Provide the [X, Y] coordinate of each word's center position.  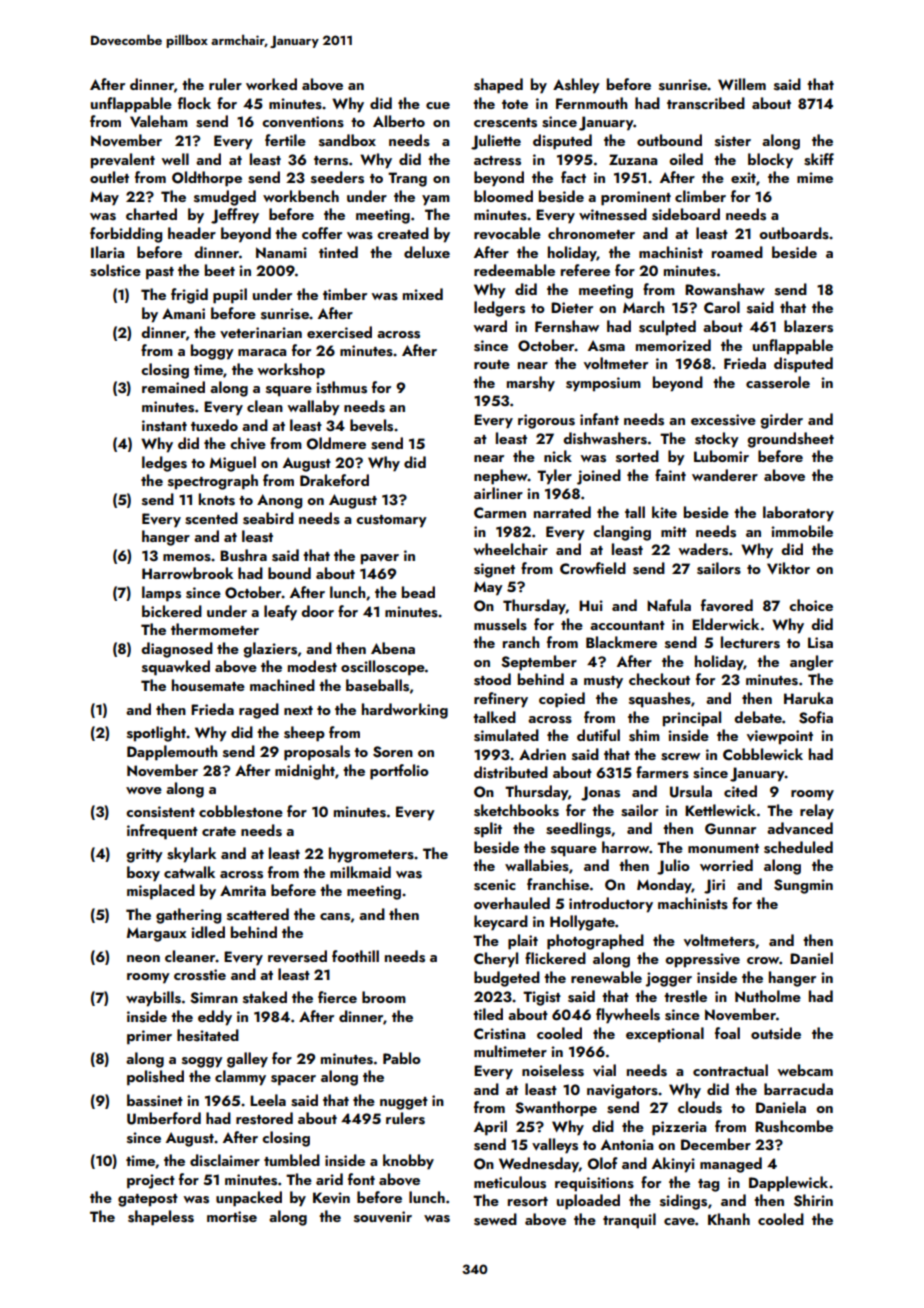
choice [811, 605]
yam [436, 200]
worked [271, 84]
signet [494, 570]
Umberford [164, 1118]
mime [815, 177]
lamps [161, 594]
